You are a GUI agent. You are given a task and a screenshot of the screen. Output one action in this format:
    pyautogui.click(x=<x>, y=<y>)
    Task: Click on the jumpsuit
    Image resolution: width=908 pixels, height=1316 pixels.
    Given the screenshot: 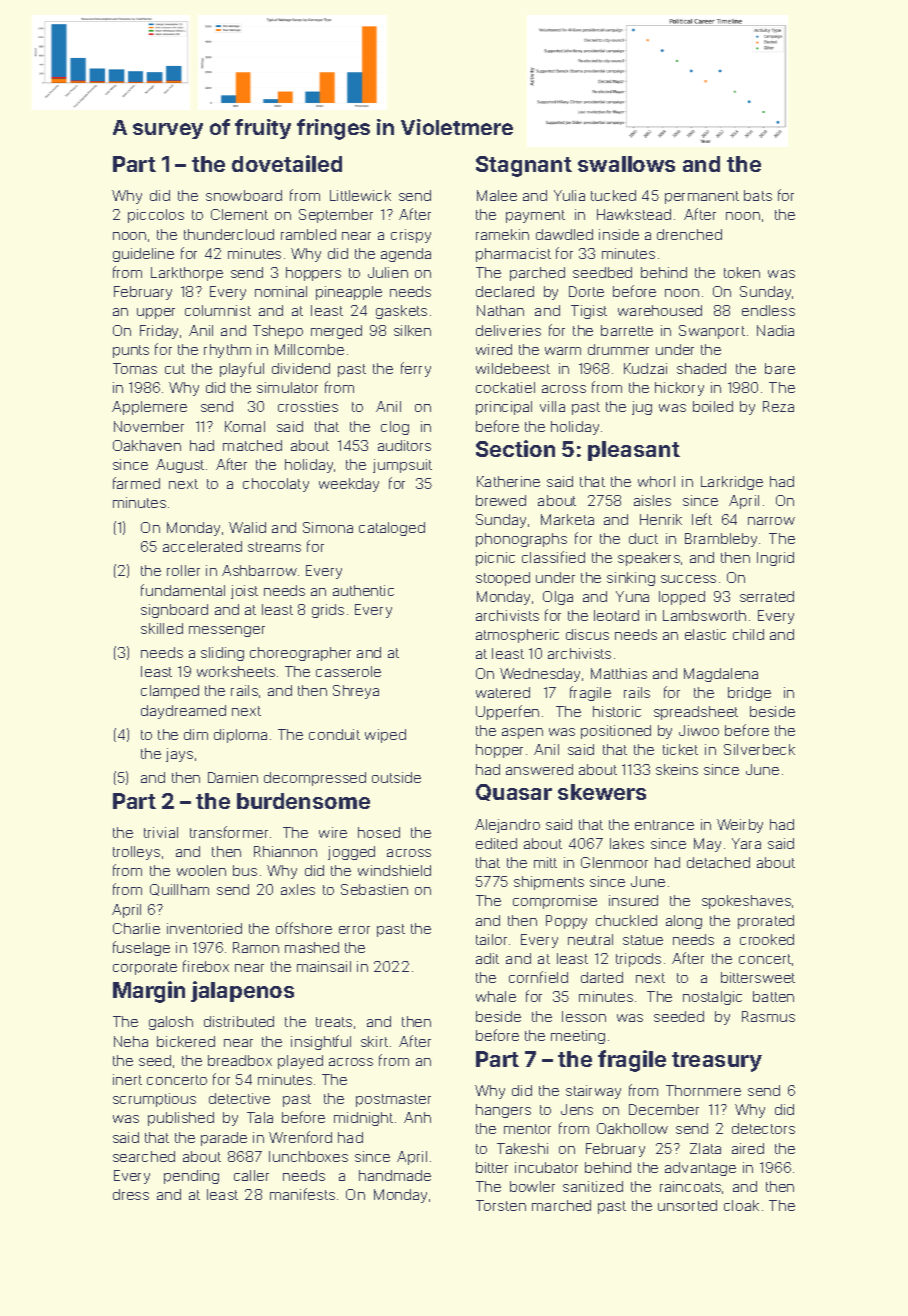 What is the action you would take?
    pyautogui.click(x=402, y=466)
